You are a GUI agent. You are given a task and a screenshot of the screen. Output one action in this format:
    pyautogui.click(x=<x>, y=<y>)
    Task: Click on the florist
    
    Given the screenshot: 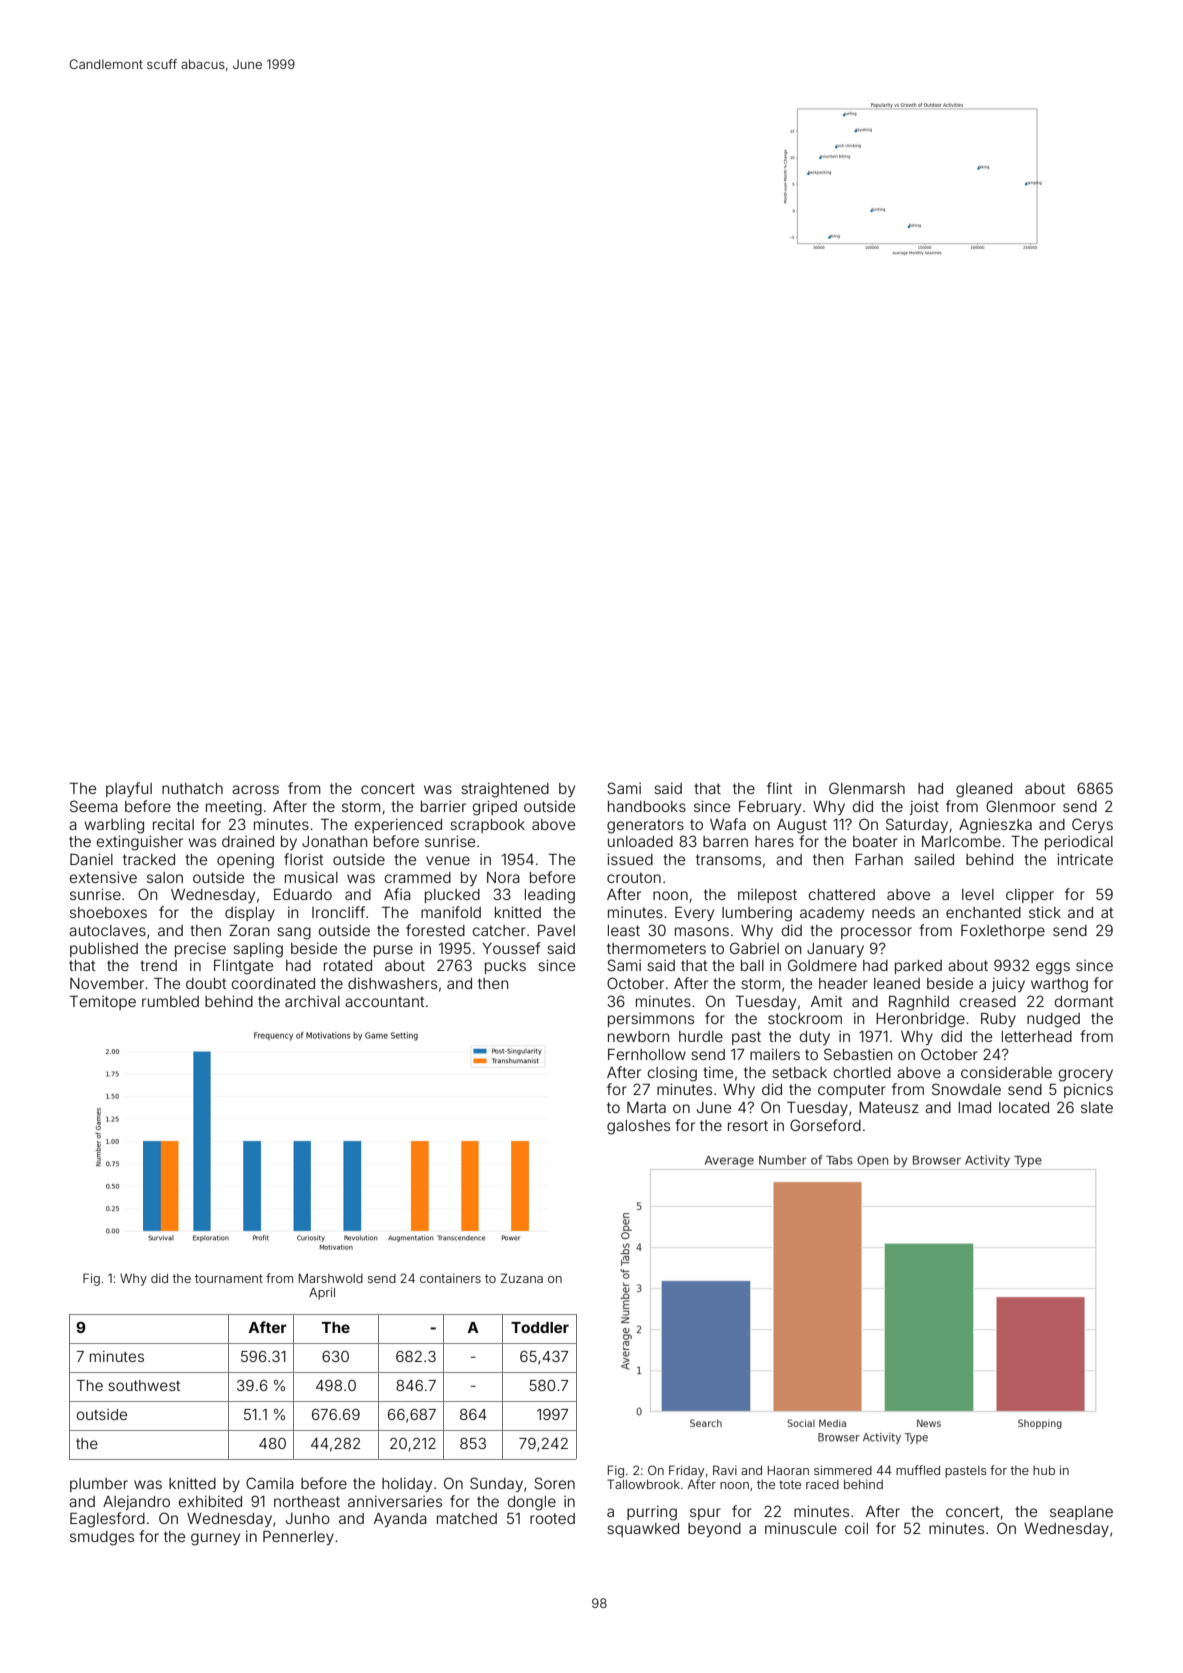 What is the action you would take?
    pyautogui.click(x=303, y=859)
